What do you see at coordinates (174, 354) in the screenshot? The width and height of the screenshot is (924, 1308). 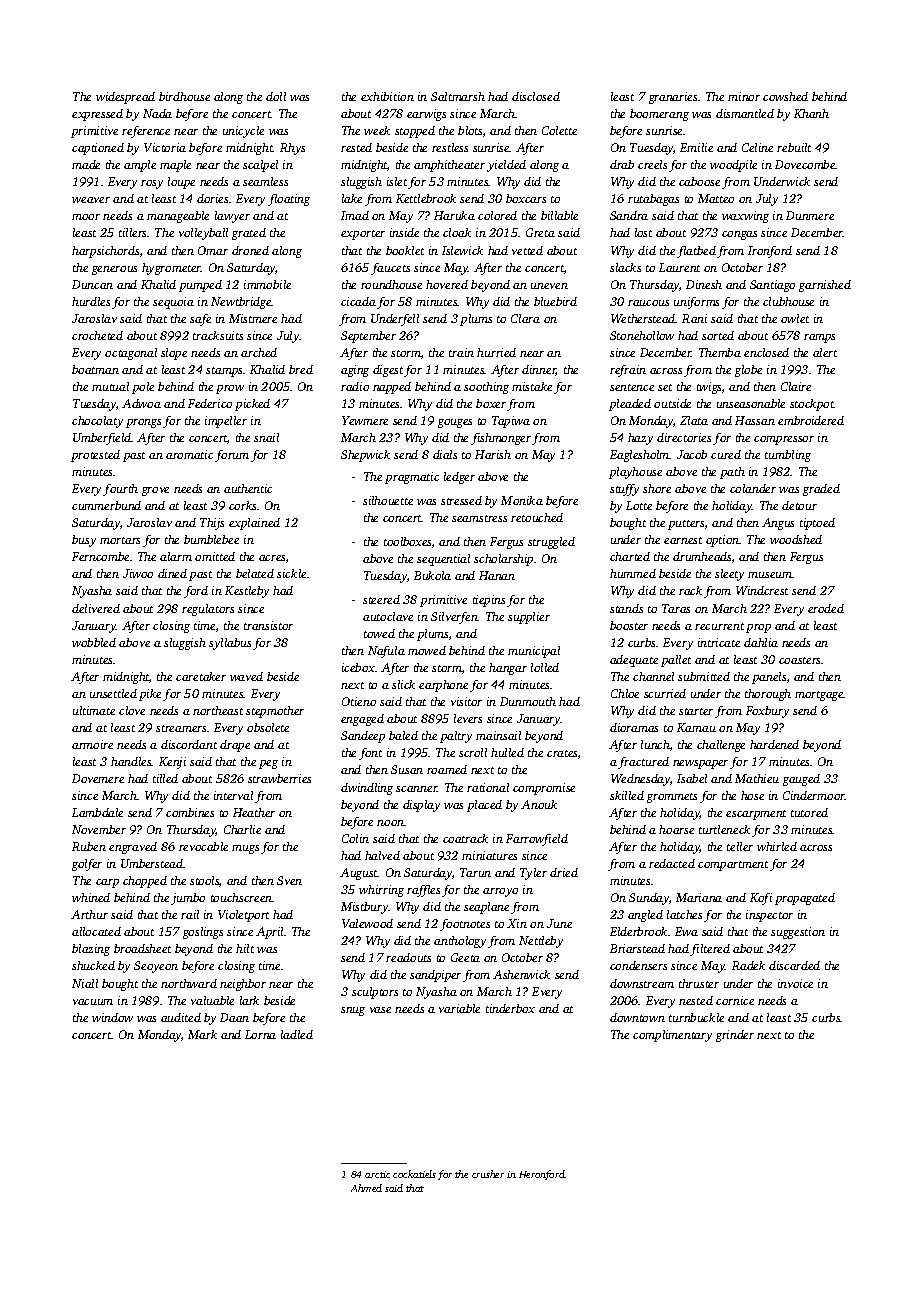 I see `slope` at bounding box center [174, 354].
